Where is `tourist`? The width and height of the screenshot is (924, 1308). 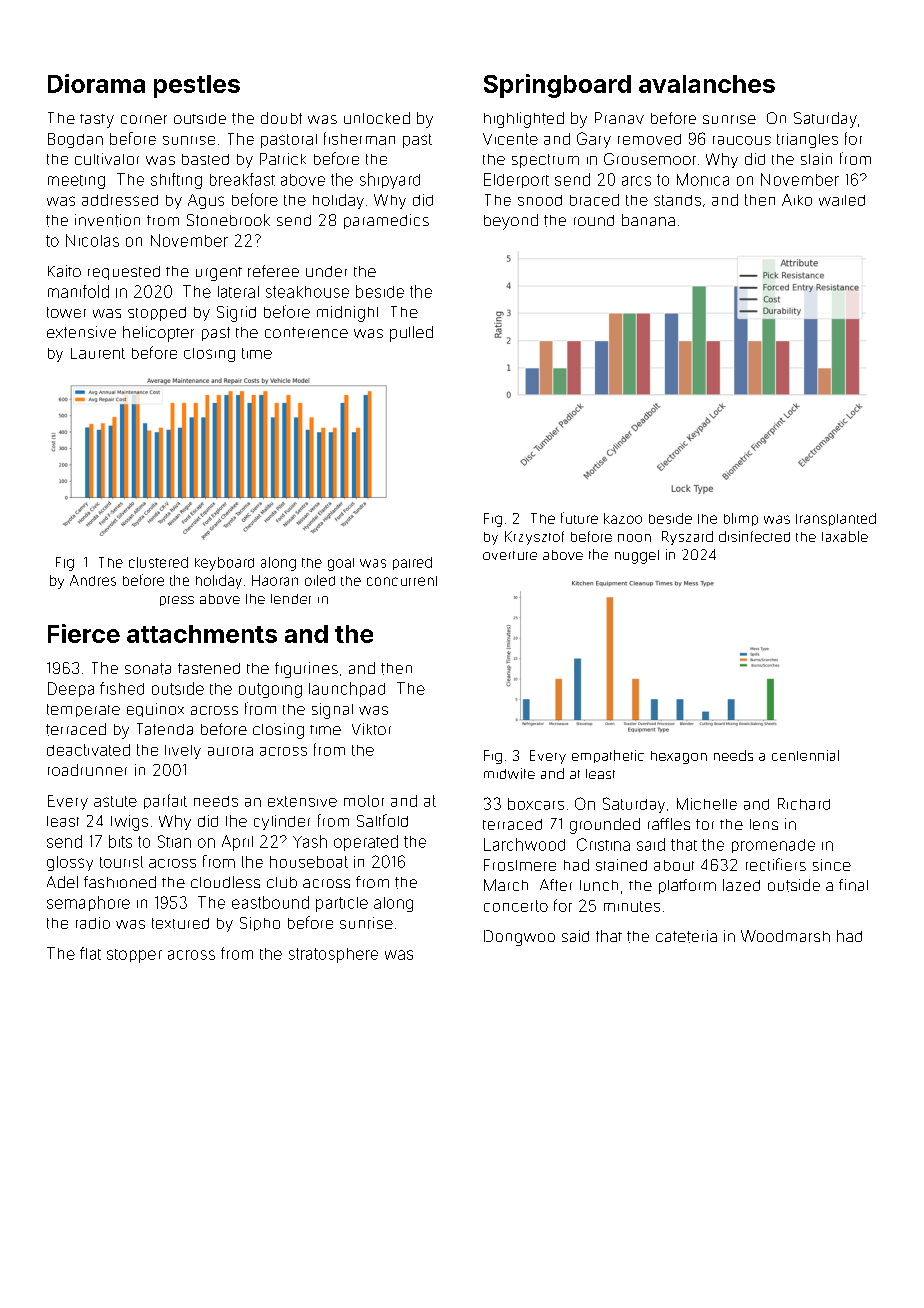 tourist is located at coordinates (121, 862).
